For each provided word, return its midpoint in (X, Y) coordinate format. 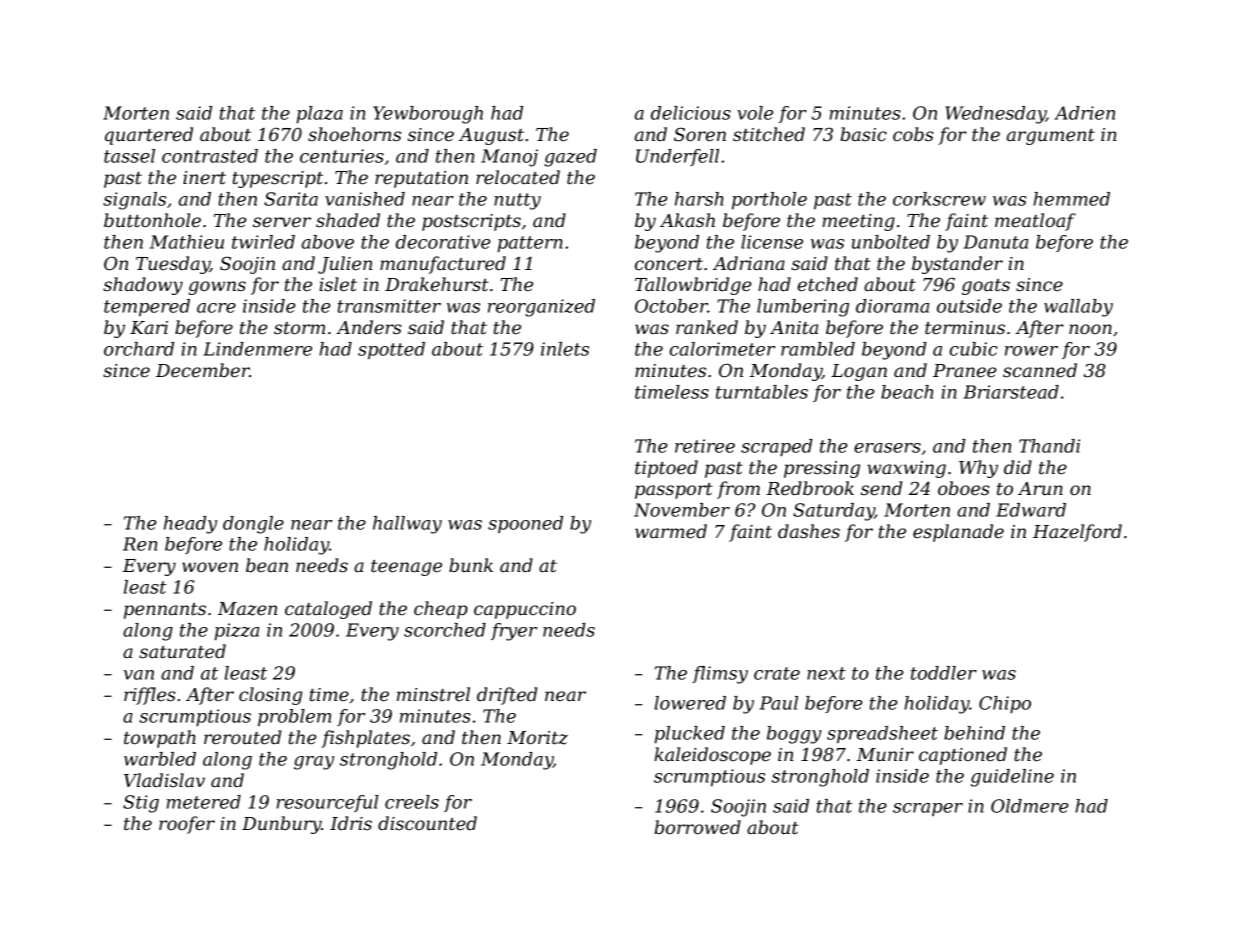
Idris (351, 823)
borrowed (697, 827)
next (826, 673)
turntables (762, 392)
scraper (928, 809)
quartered (149, 136)
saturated (182, 651)
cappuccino (525, 610)
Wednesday (995, 115)
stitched (769, 134)
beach (907, 392)
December (203, 370)
